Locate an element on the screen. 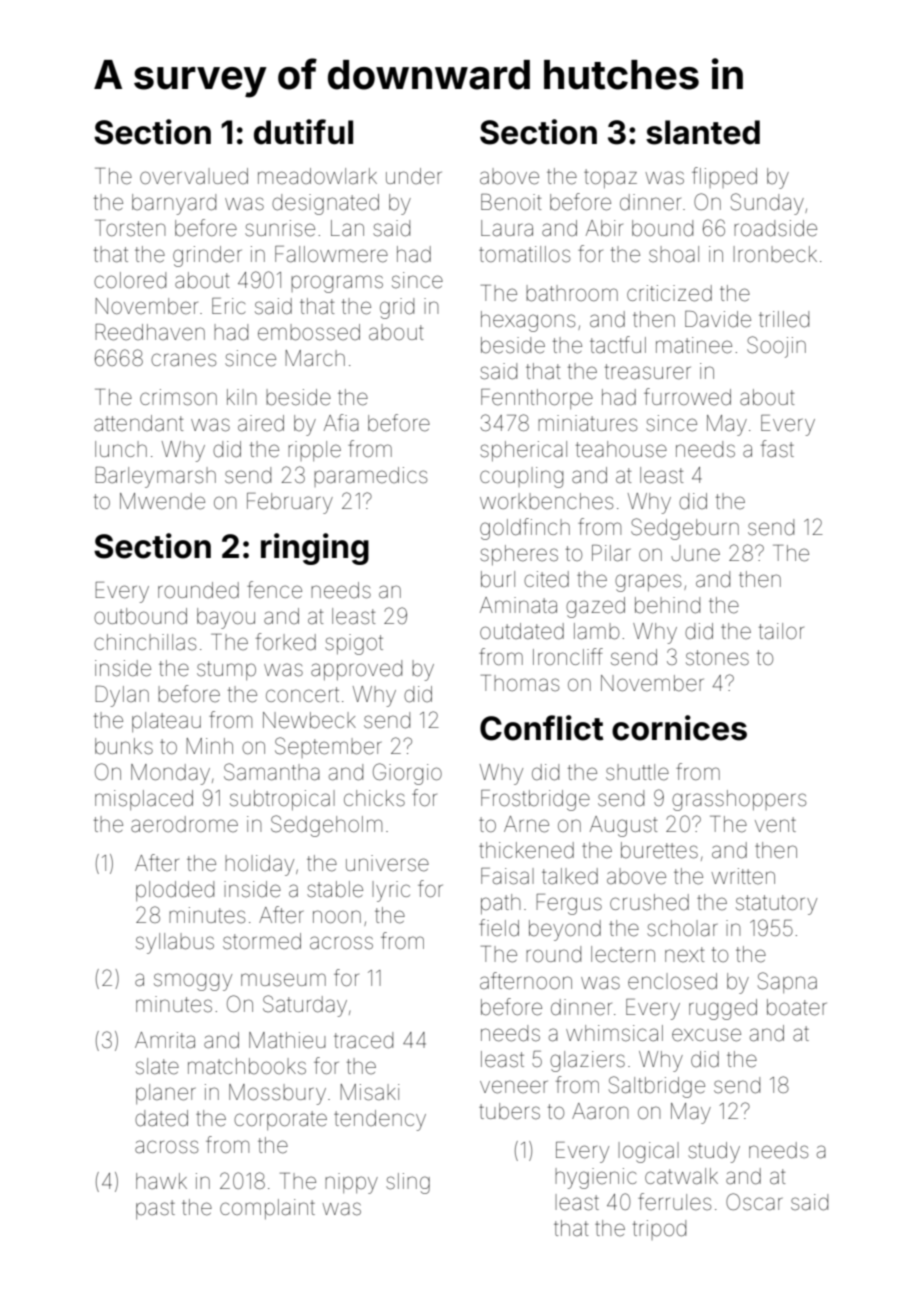 This screenshot has height=1314, width=924. dutiful is located at coordinates (303, 132).
